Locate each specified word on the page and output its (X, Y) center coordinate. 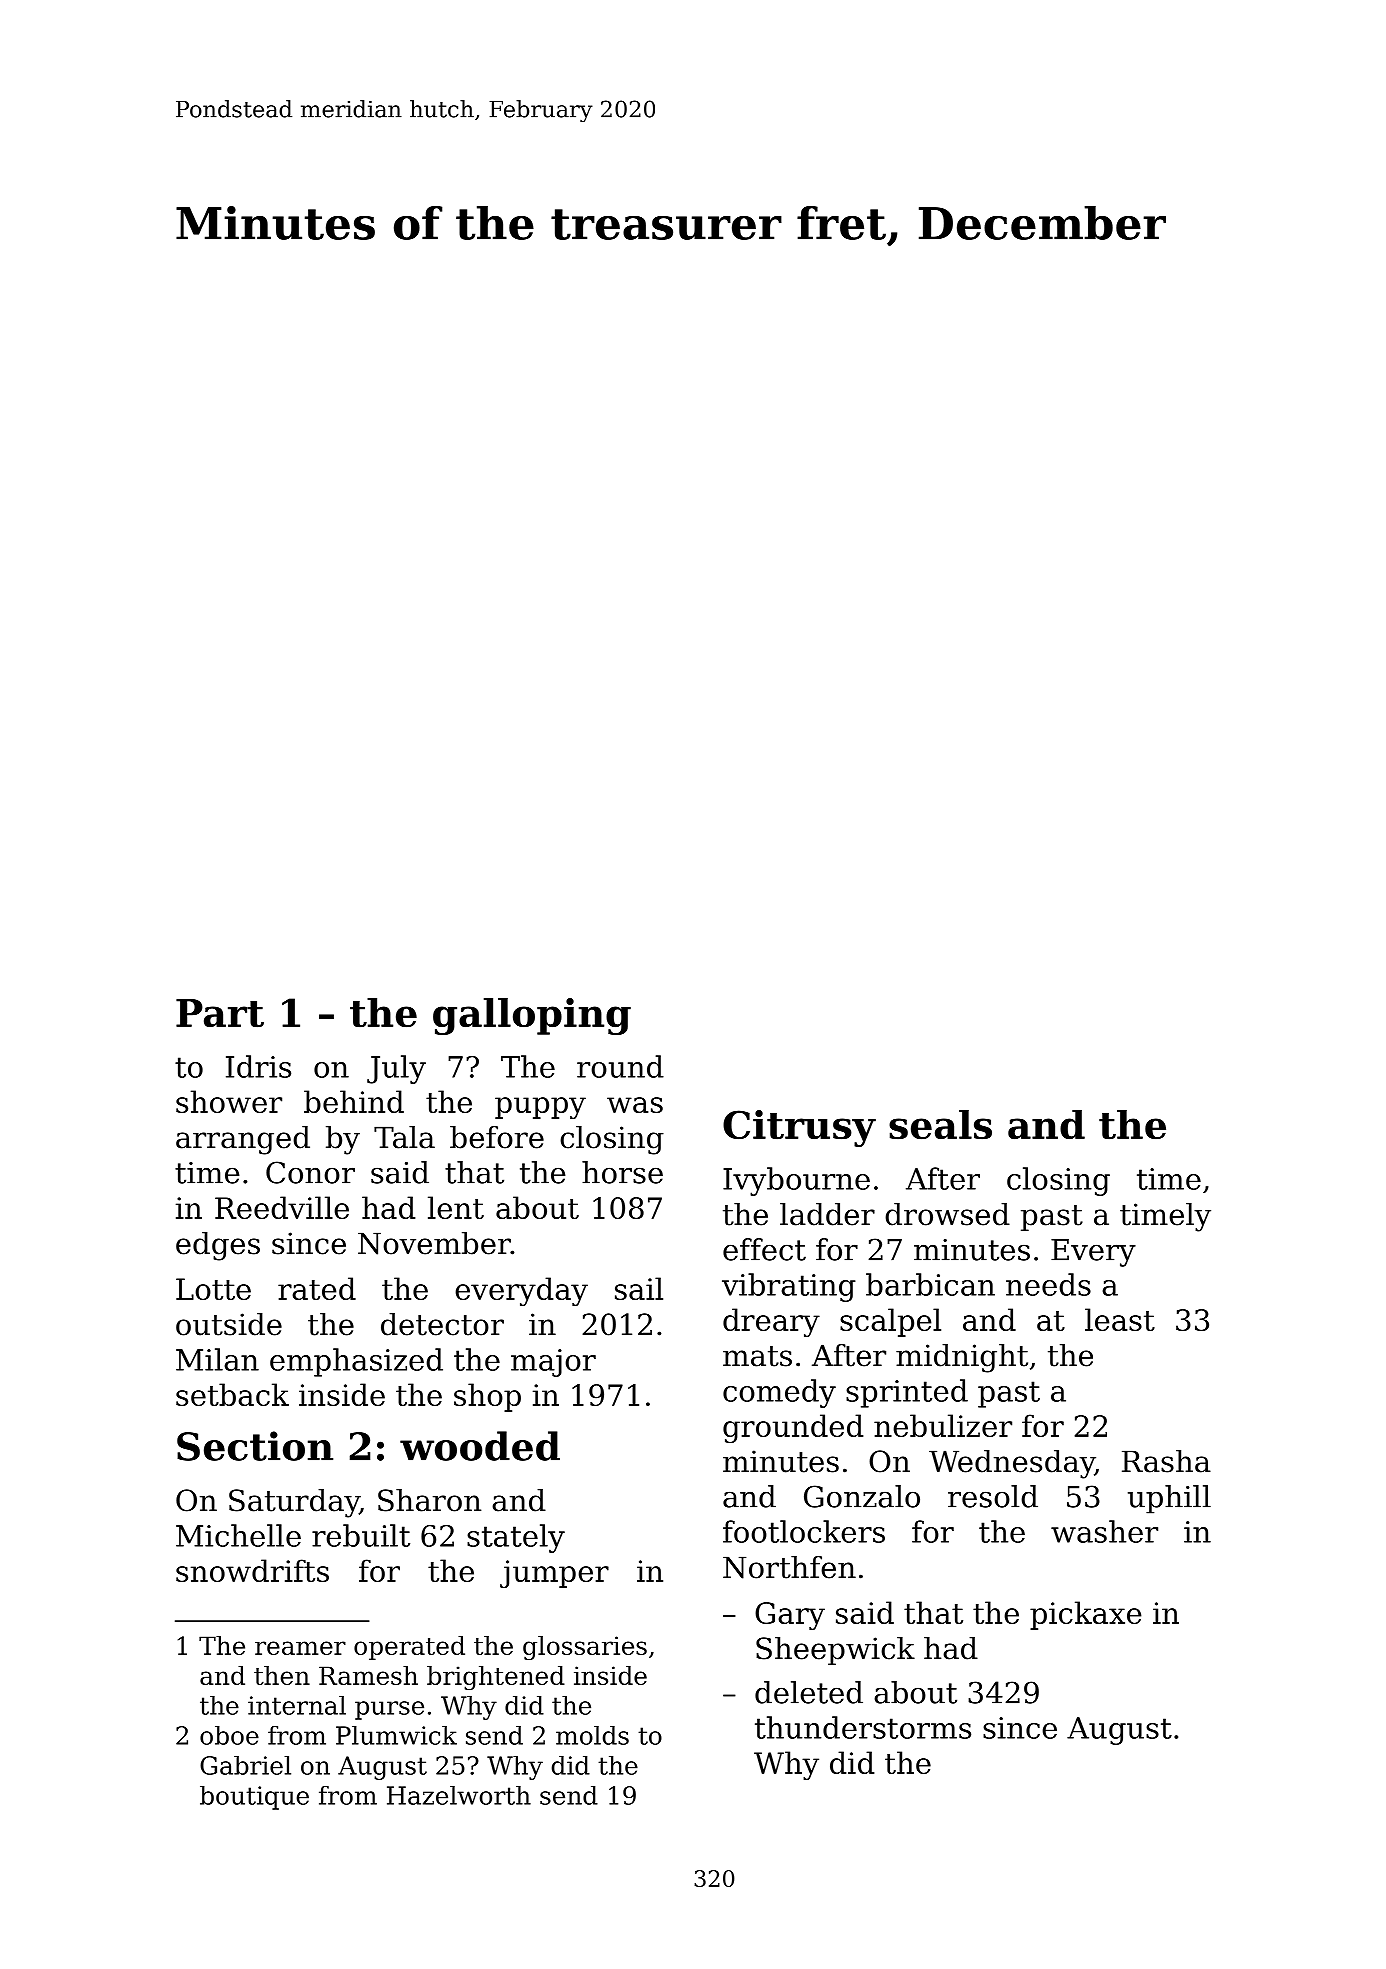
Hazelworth (459, 1795)
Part (220, 1013)
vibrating (789, 1287)
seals (940, 1125)
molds (592, 1735)
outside (229, 1324)
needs (1048, 1284)
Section (255, 1446)
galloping (532, 1016)
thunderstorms (863, 1727)
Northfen (789, 1567)
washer (1104, 1531)
